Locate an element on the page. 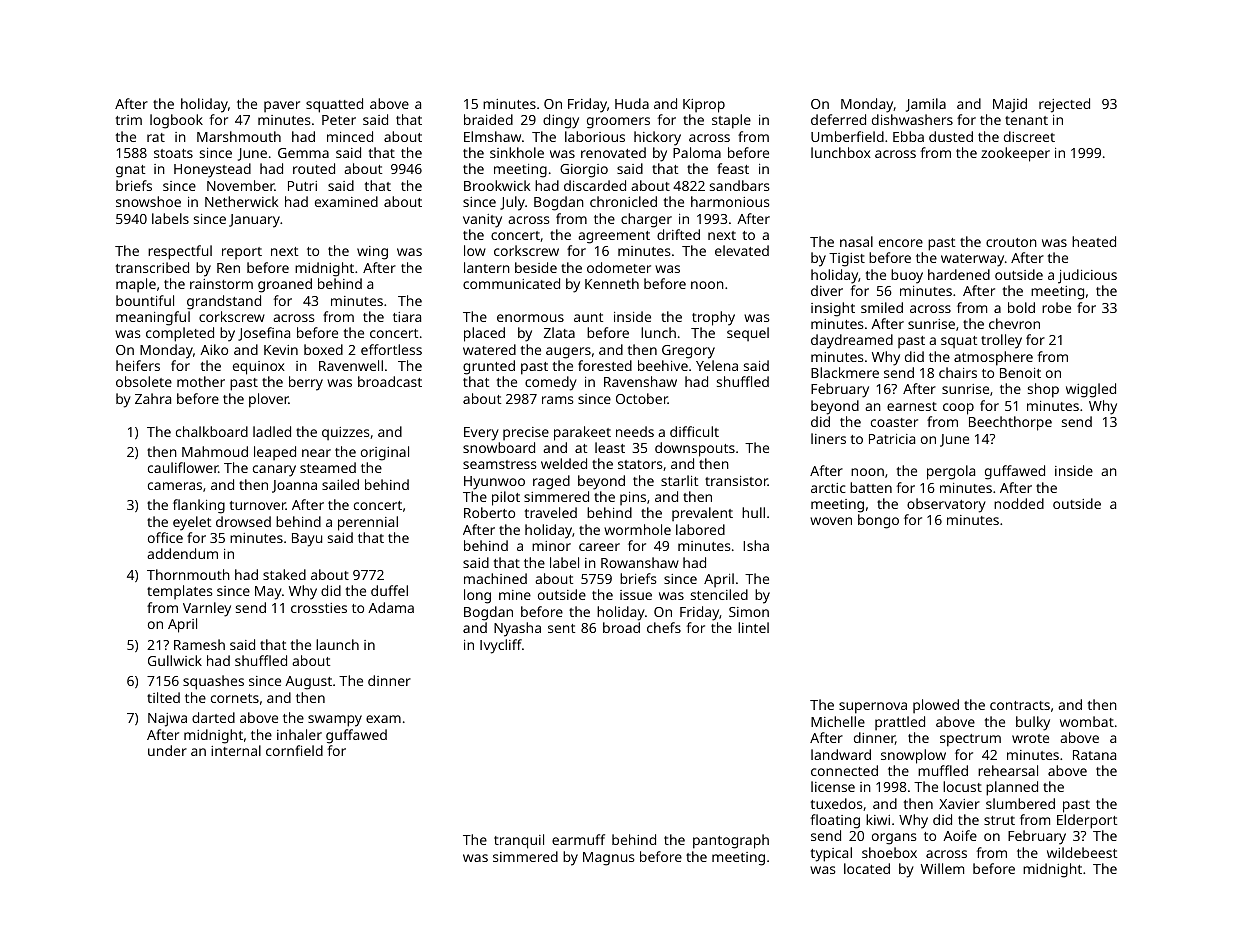  Patricia is located at coordinates (892, 439).
